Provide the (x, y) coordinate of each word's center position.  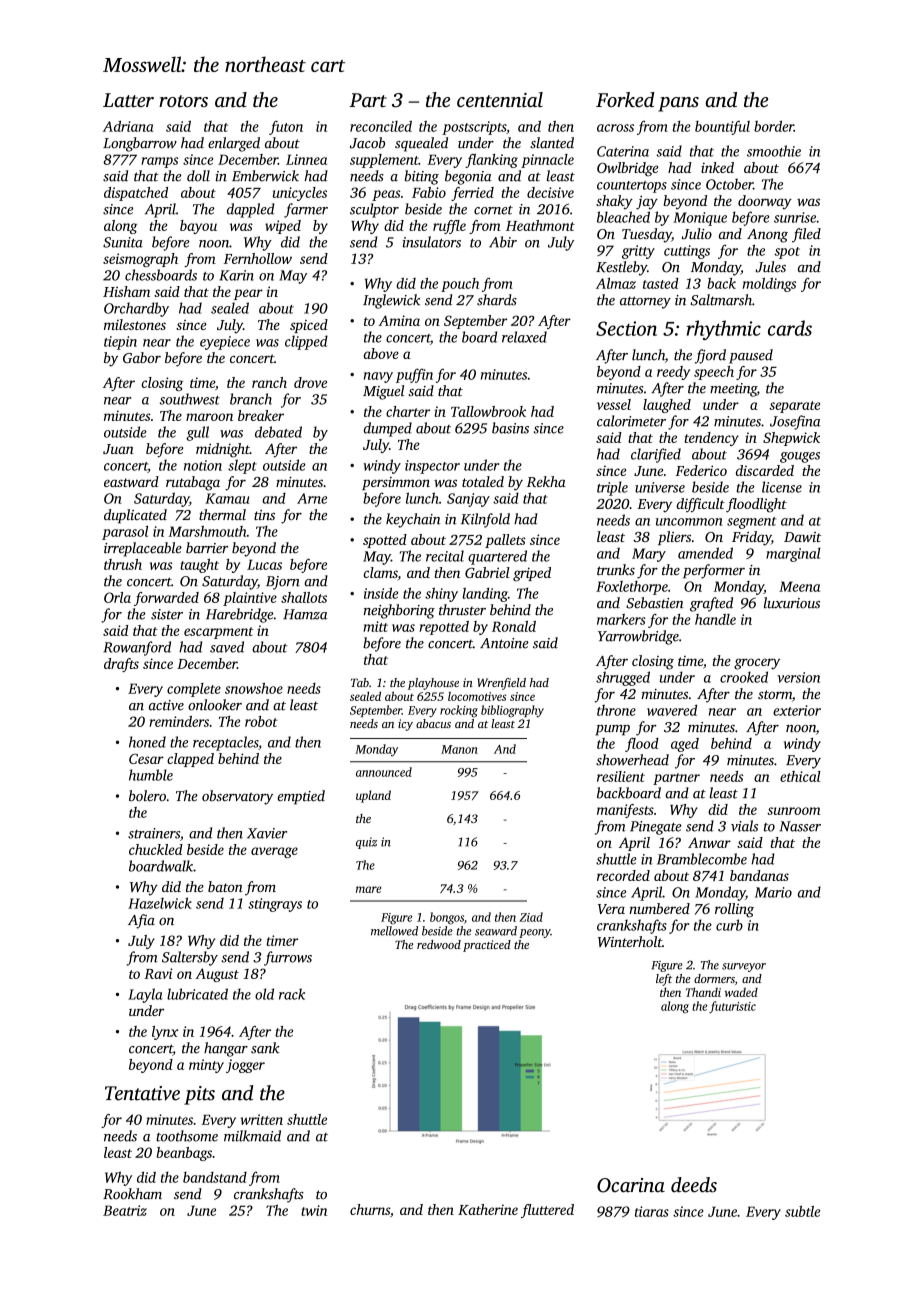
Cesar (146, 759)
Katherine (488, 1209)
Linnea (306, 159)
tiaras (652, 1211)
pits (199, 1095)
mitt (375, 626)
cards (790, 328)
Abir (503, 242)
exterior (797, 710)
